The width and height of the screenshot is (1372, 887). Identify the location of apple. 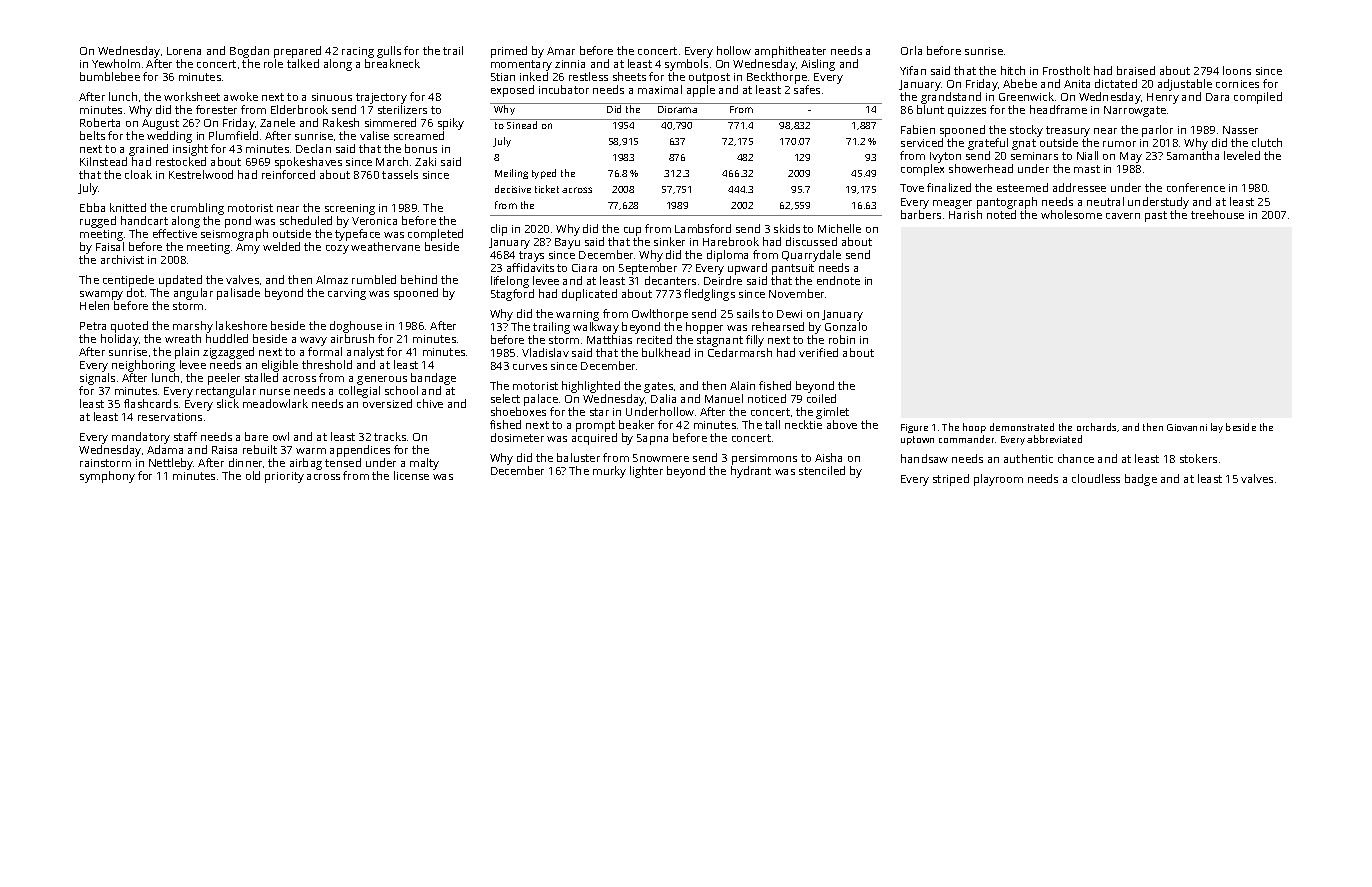
(701, 91).
